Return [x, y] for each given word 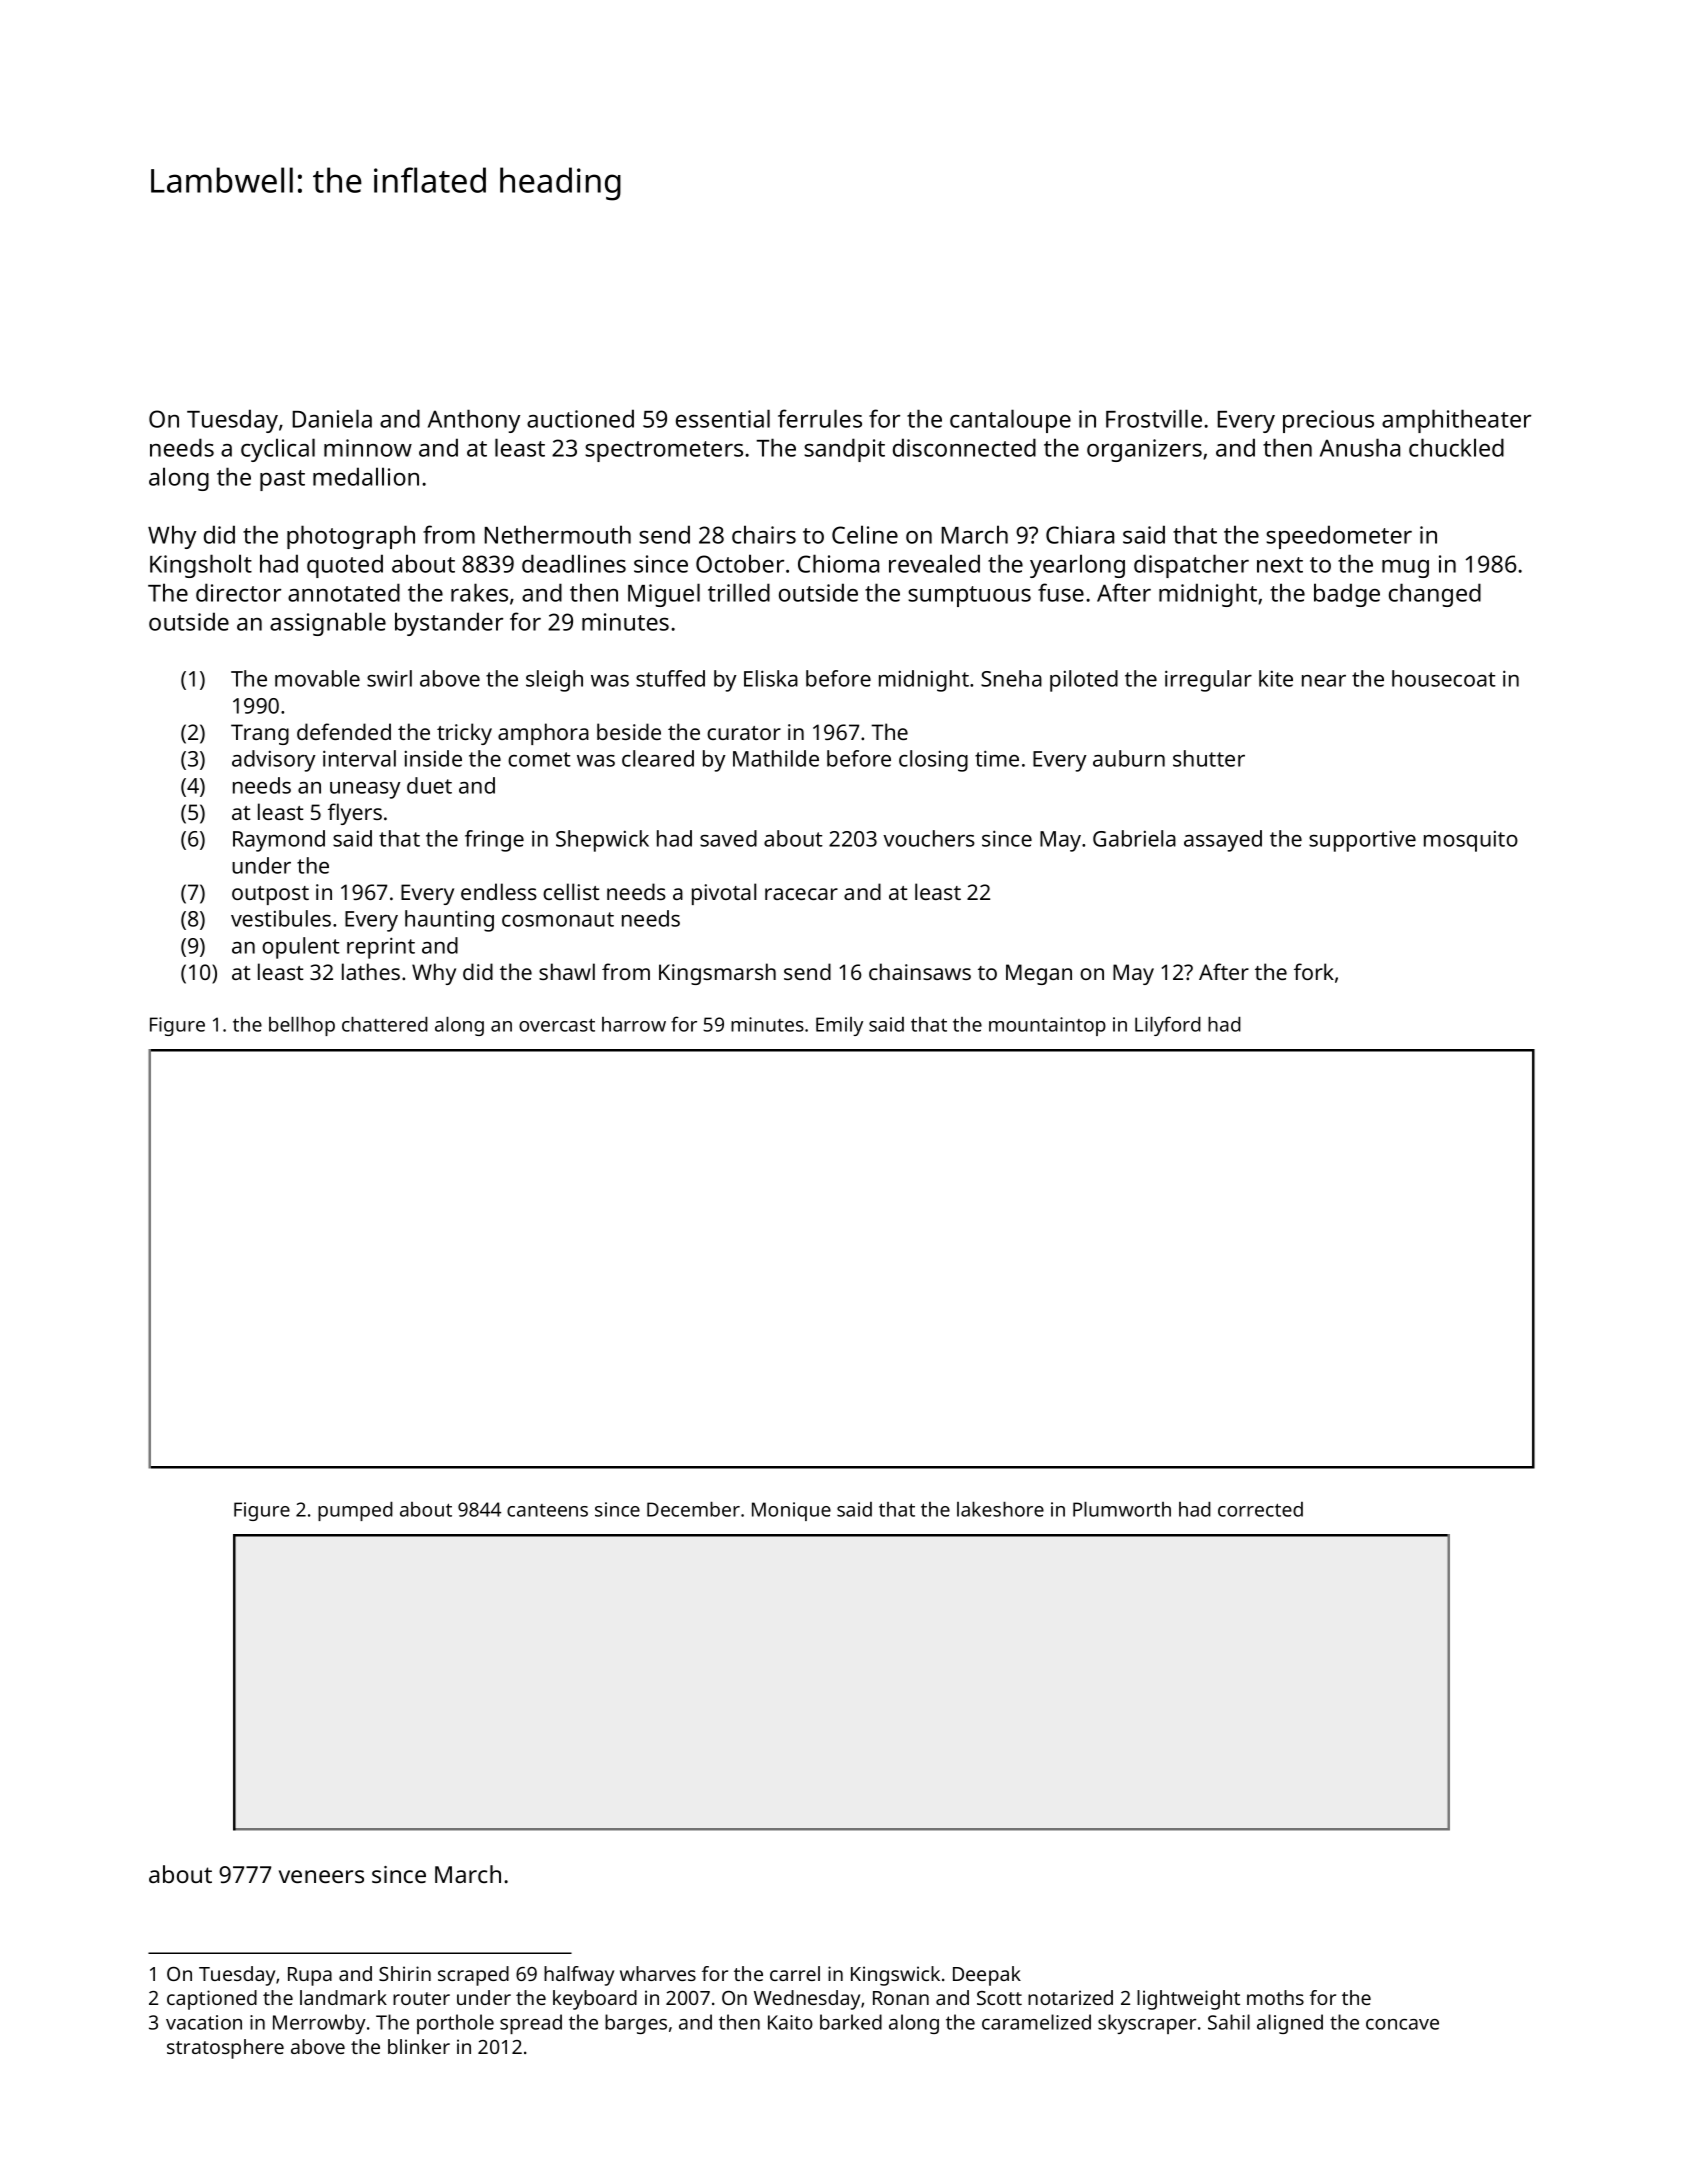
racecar [801, 894]
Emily [839, 1026]
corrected [1260, 1509]
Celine [865, 534]
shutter [1209, 758]
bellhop [302, 1026]
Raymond [279, 841]
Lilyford [1168, 1026]
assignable [328, 624]
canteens [547, 1510]
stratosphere [225, 2049]
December [693, 1509]
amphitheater [1456, 421]
